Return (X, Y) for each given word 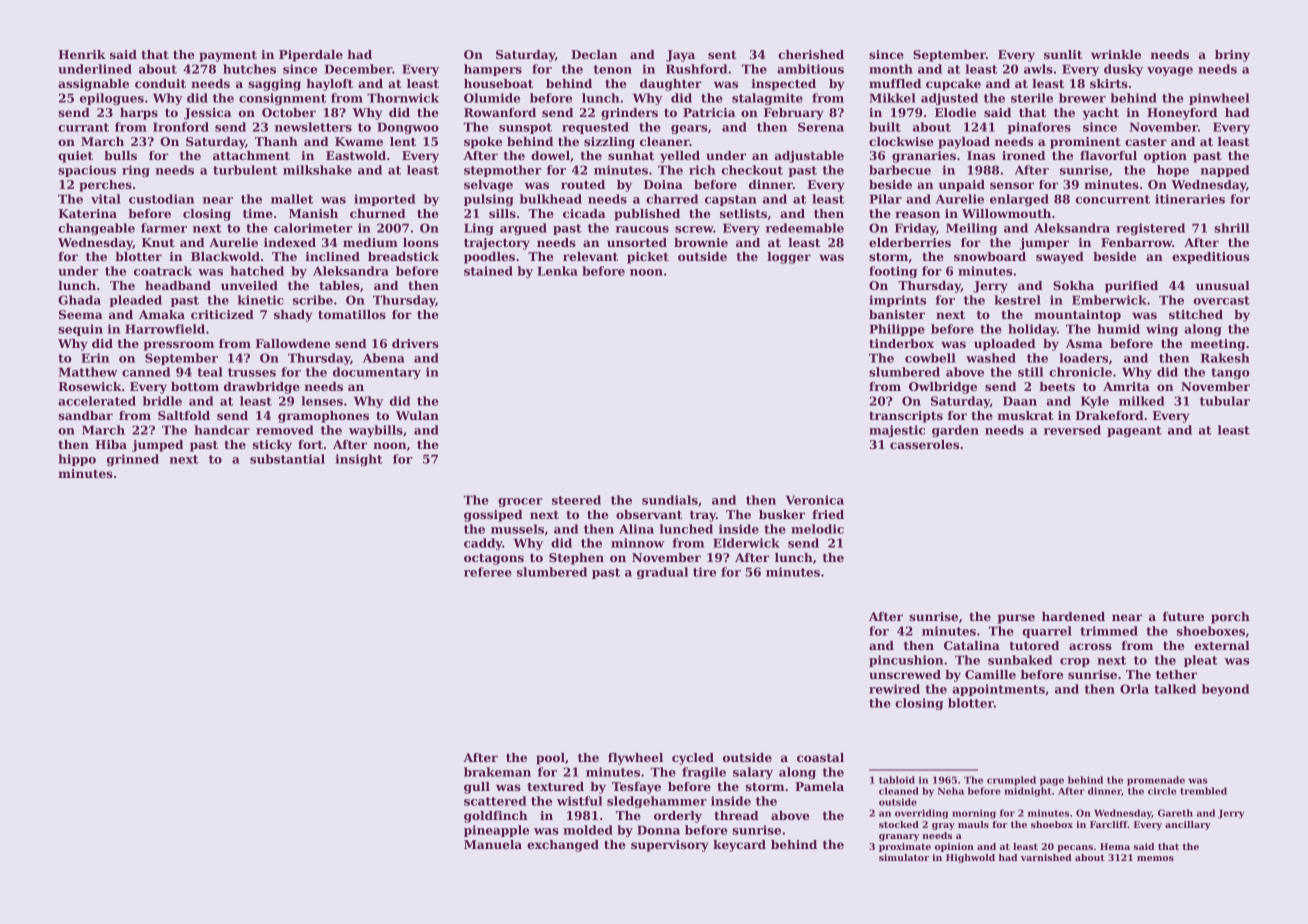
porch (1230, 618)
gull (477, 788)
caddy (483, 544)
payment (228, 56)
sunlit (1063, 54)
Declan (594, 54)
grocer (520, 502)
